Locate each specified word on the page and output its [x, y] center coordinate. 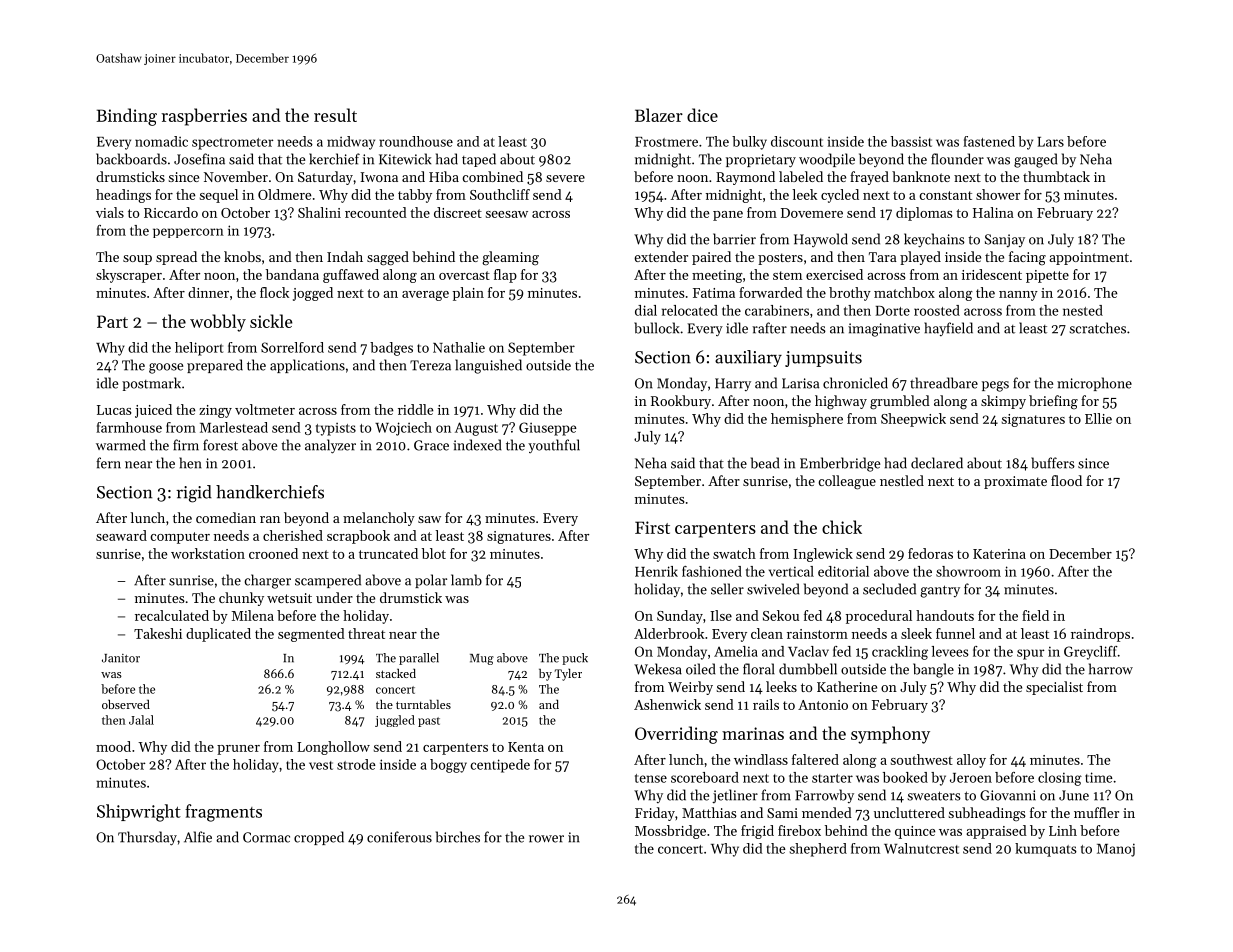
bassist [911, 141]
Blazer [659, 115]
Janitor [121, 658]
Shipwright [139, 813]
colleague [847, 482]
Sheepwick [913, 420]
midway [351, 143]
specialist [1054, 688]
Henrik [656, 571]
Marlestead [234, 427]
